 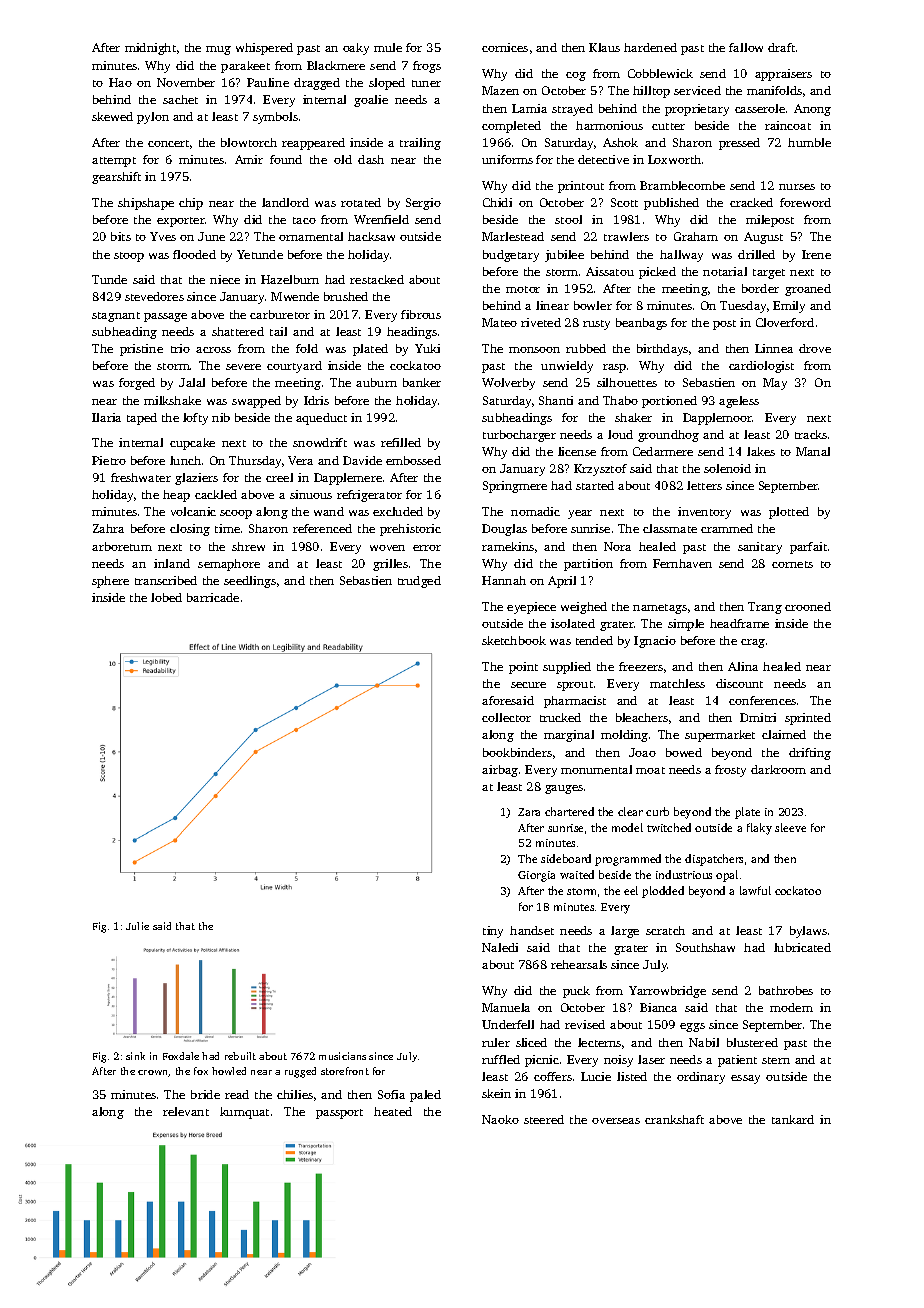 What do you see at coordinates (714, 860) in the document?
I see `dispatchers` at bounding box center [714, 860].
